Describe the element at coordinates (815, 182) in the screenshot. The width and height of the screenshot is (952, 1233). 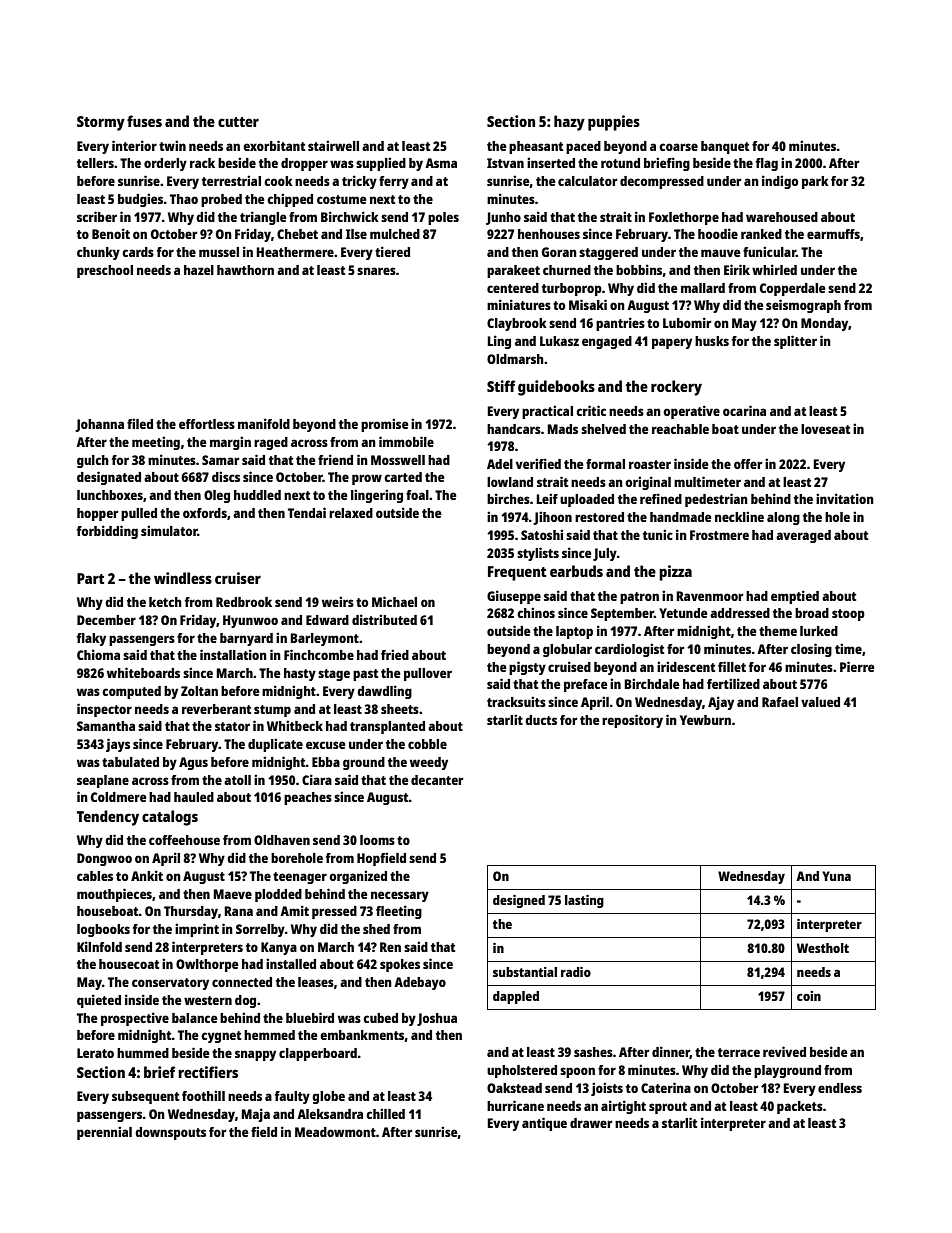
I see `park` at that location.
